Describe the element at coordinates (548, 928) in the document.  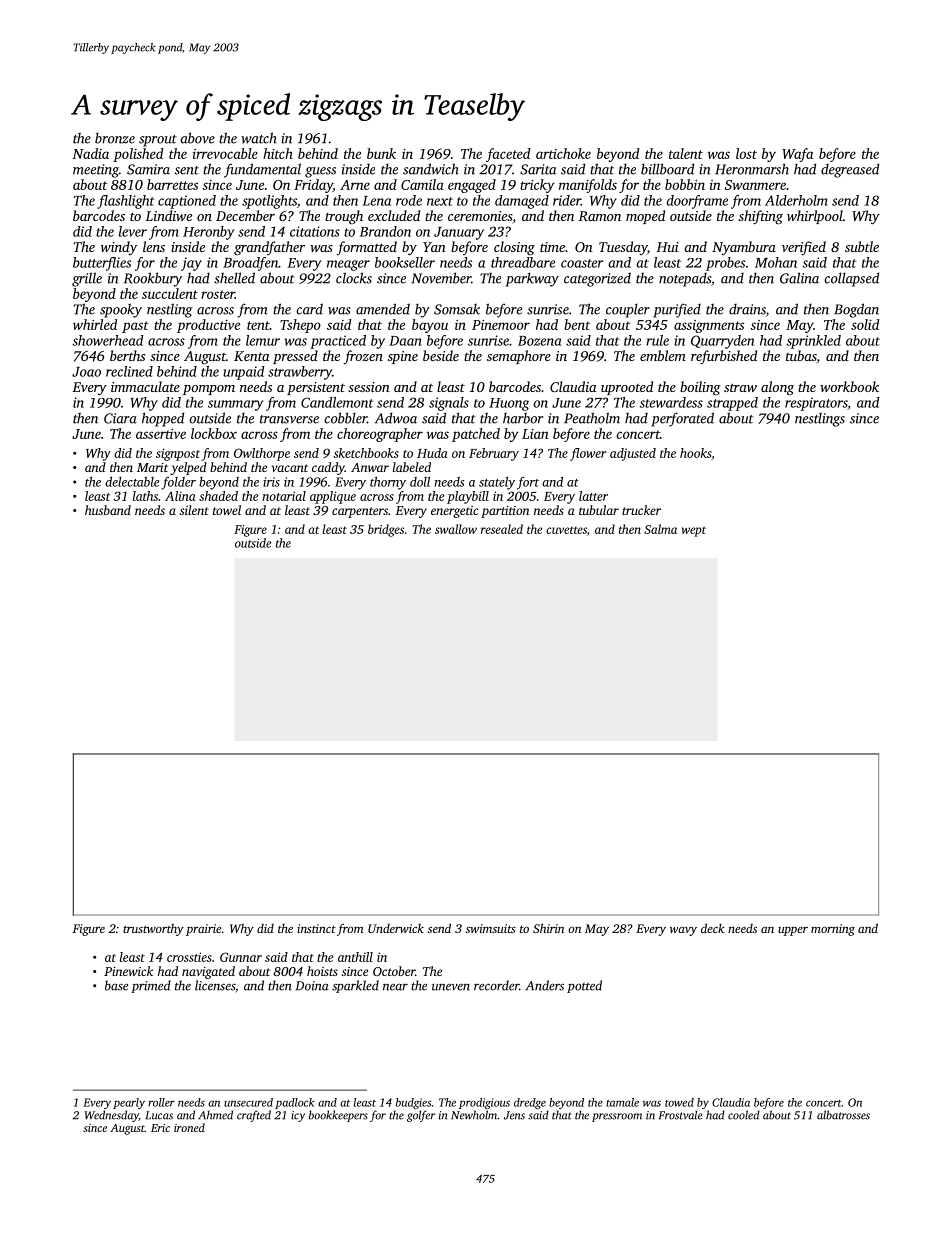
I see `Shirin` at that location.
